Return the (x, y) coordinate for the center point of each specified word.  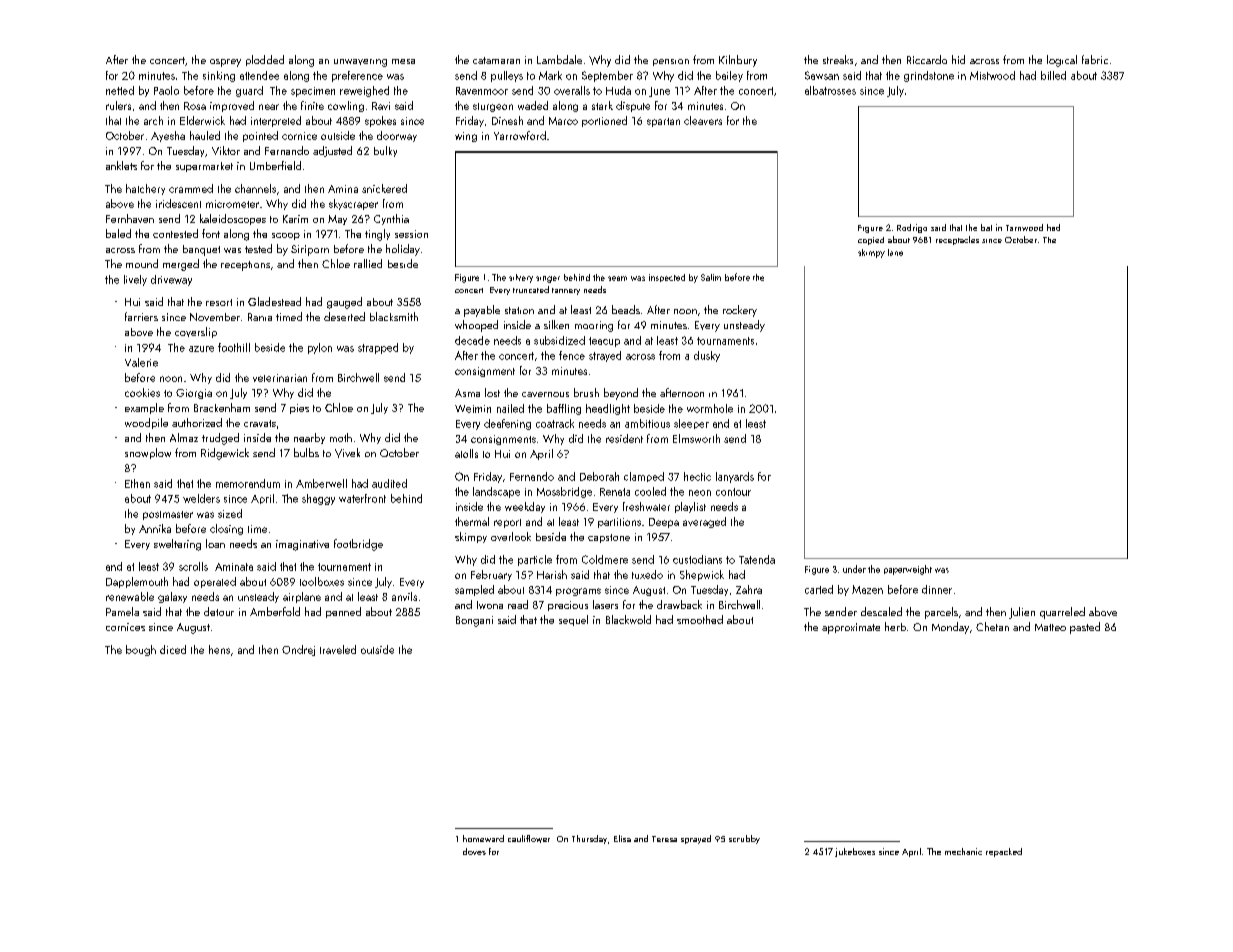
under (854, 569)
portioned (604, 121)
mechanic (963, 851)
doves (474, 851)
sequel (573, 620)
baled (118, 233)
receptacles (957, 240)
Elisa (622, 838)
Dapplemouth (137, 582)
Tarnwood (1024, 227)
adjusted (332, 151)
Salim (711, 277)
